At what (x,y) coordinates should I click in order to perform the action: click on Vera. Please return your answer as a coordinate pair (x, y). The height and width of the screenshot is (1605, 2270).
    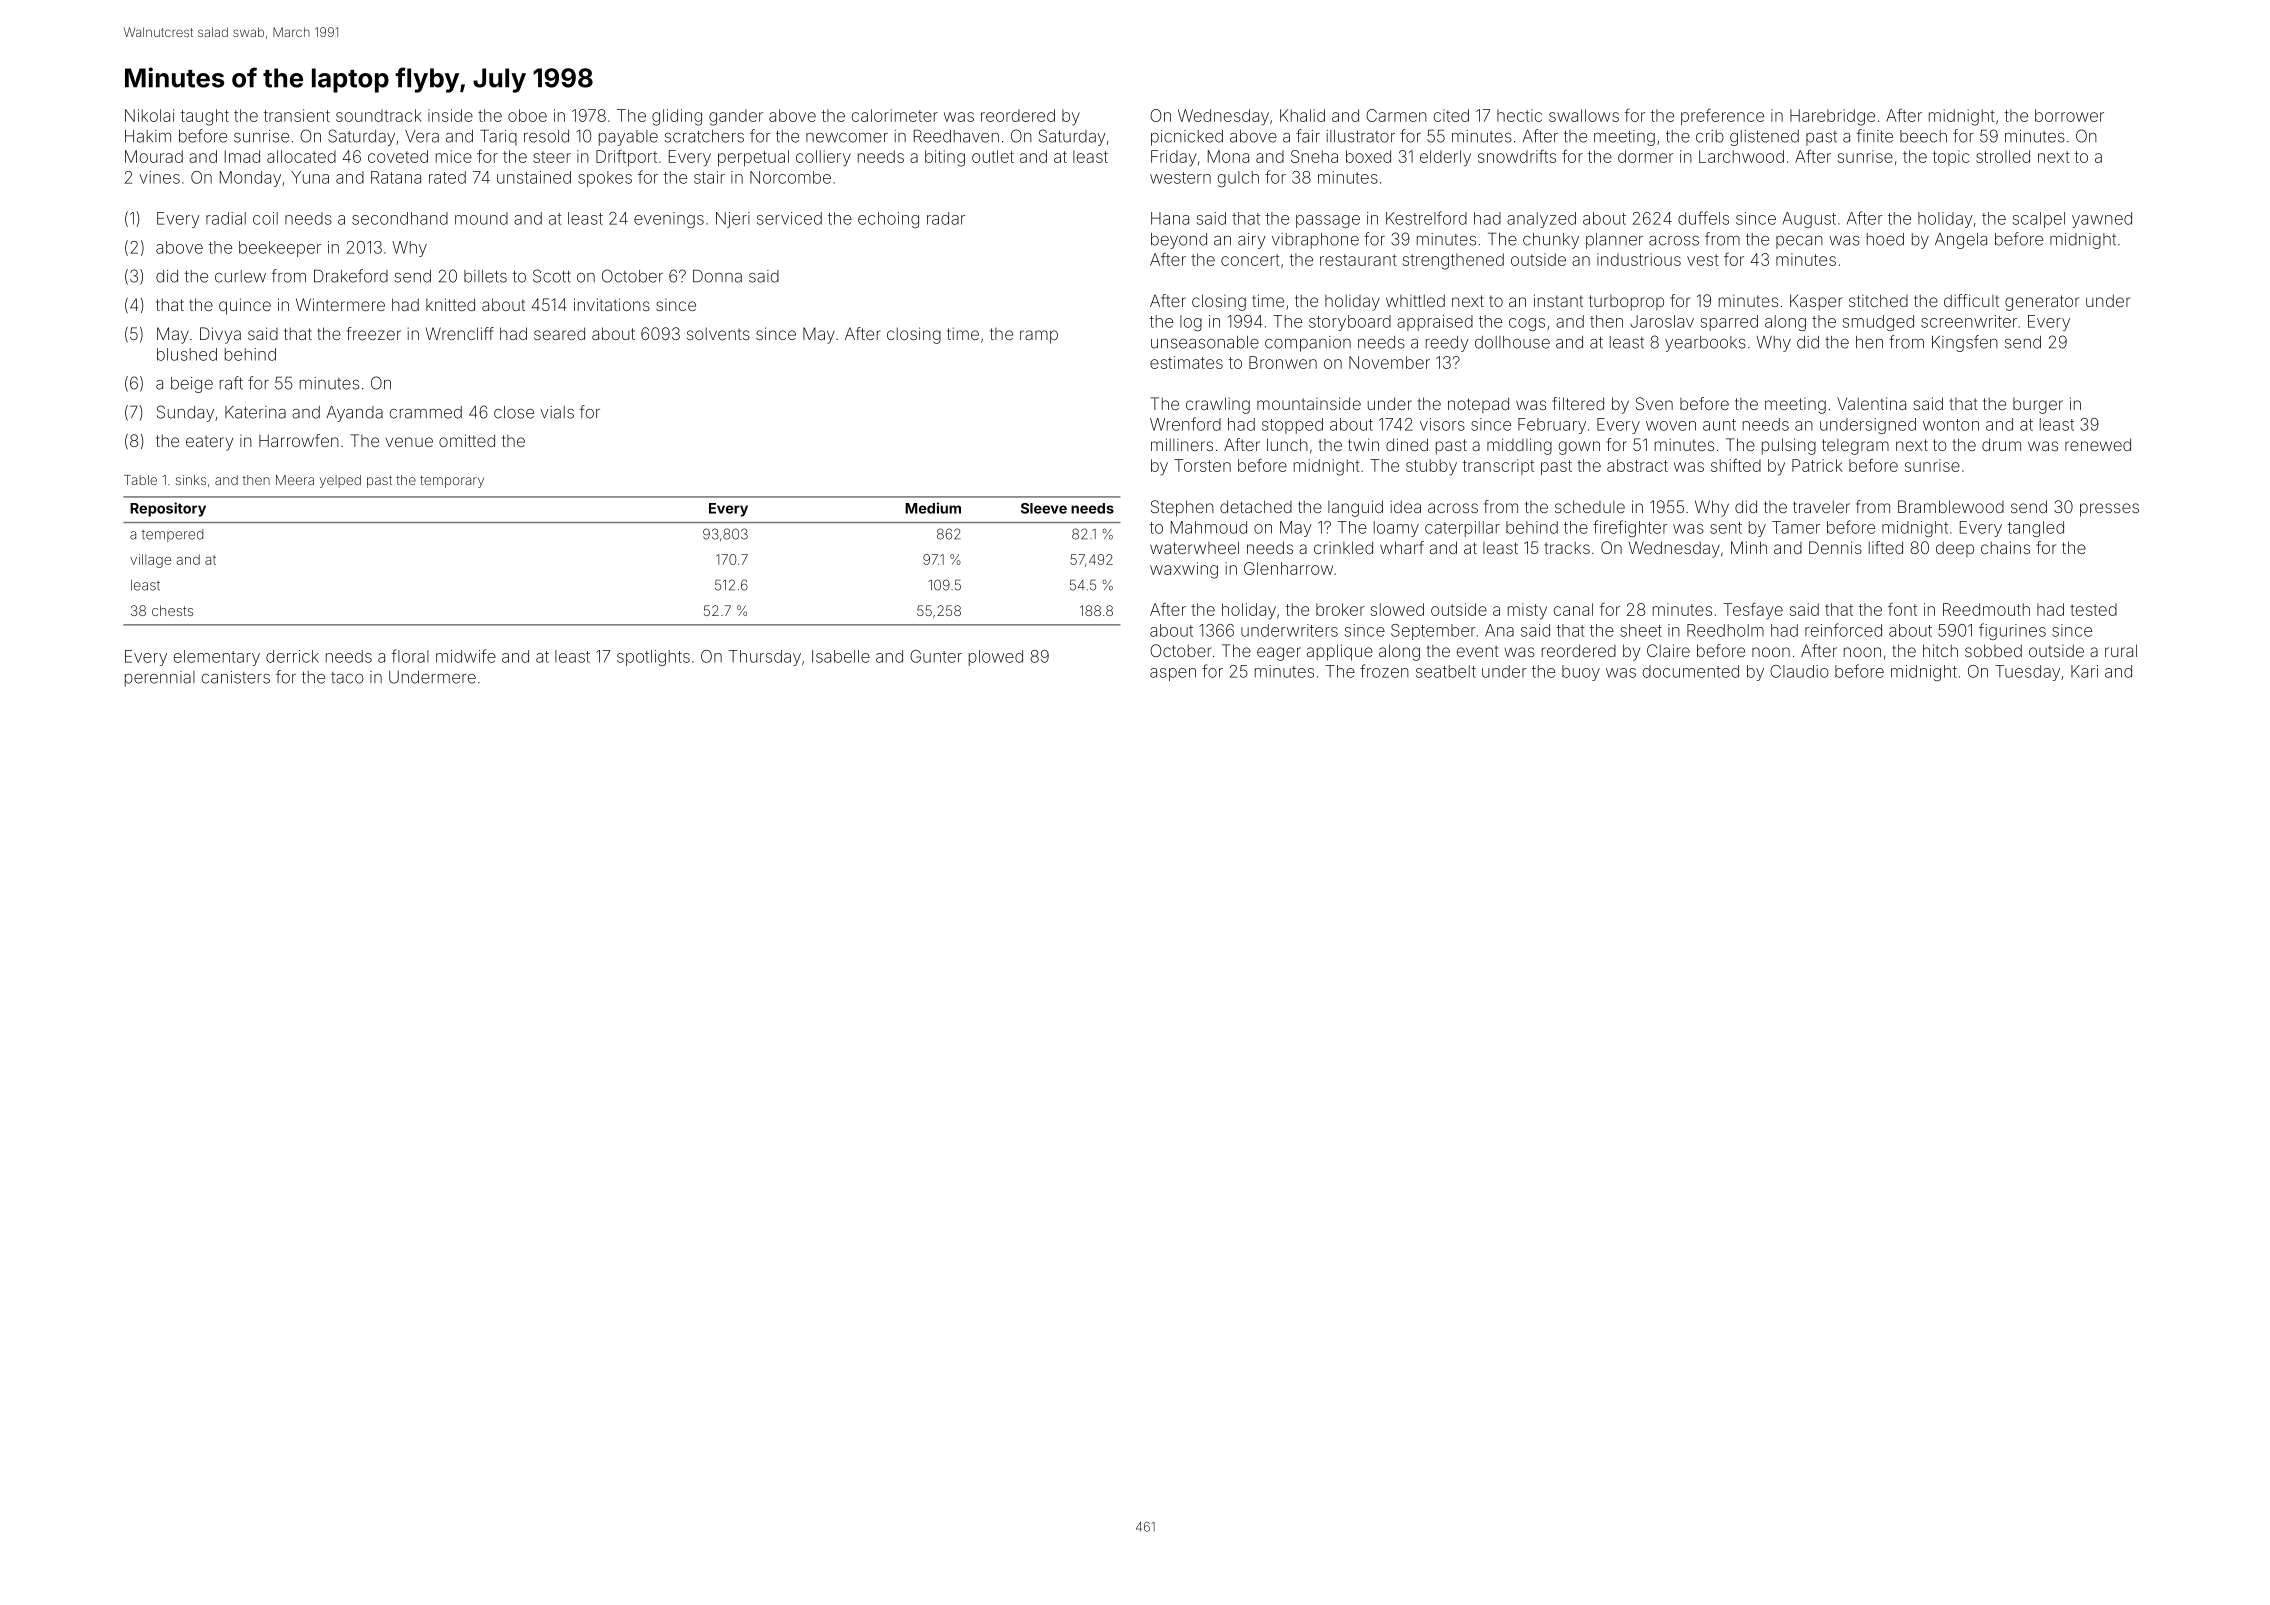
    Looking at the image, I should click on (422, 136).
